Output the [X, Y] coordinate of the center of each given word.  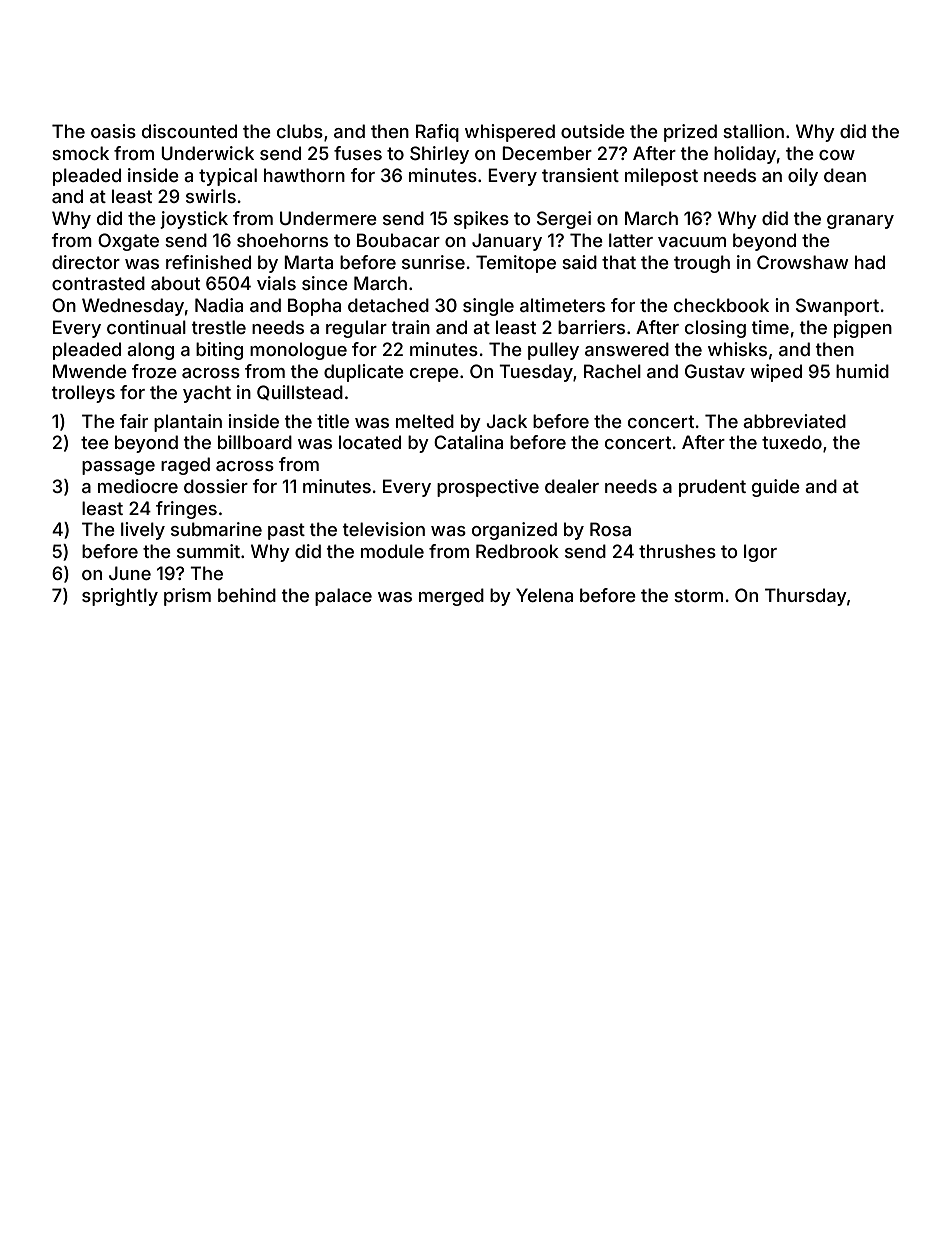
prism [187, 597]
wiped [776, 373]
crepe [434, 375]
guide [776, 488]
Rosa [610, 529]
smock [80, 153]
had [870, 262]
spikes [481, 220]
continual [146, 327]
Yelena [544, 595]
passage [118, 468]
